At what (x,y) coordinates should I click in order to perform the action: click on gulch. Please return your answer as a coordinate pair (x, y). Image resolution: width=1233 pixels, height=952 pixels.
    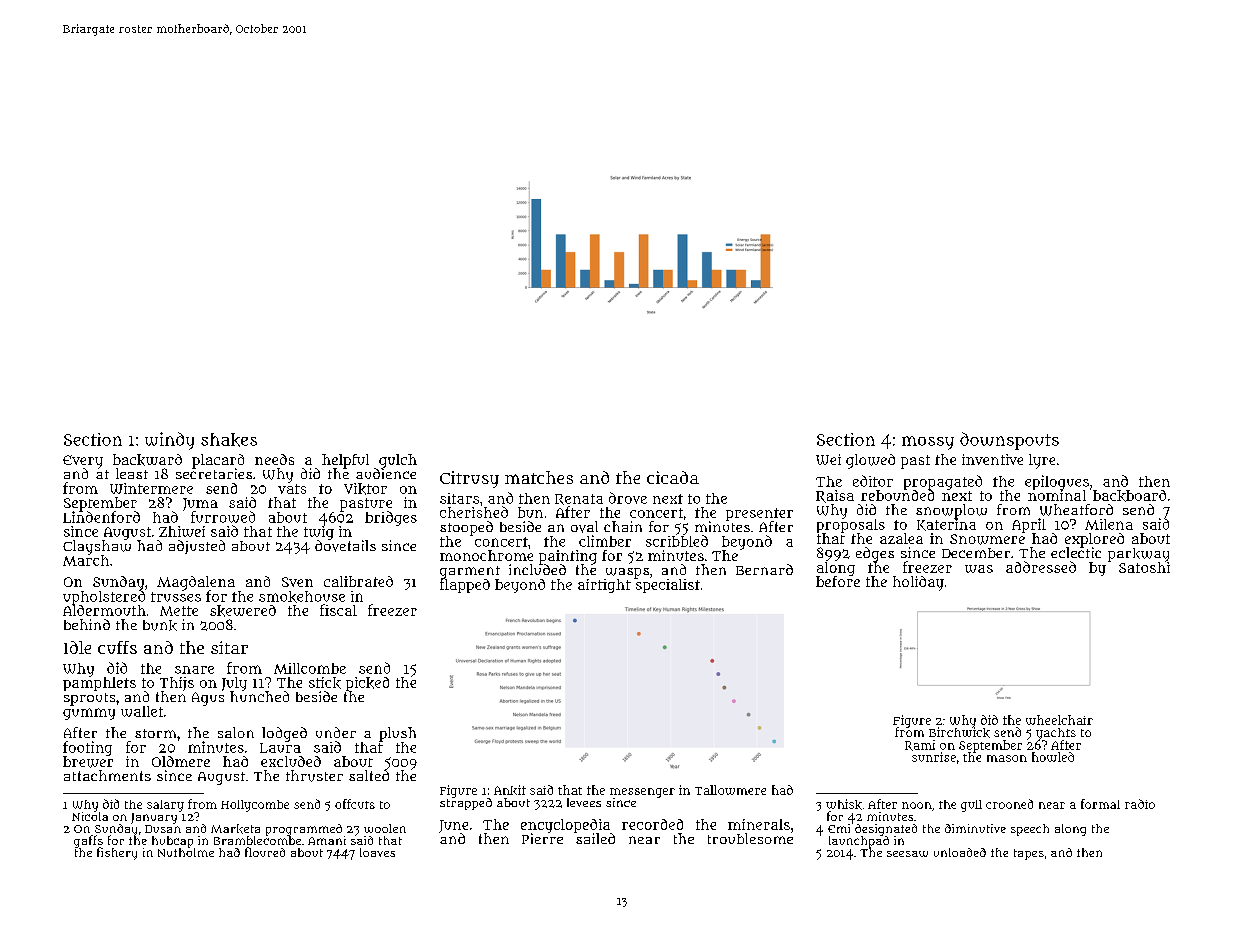
    Looking at the image, I should click on (398, 461).
